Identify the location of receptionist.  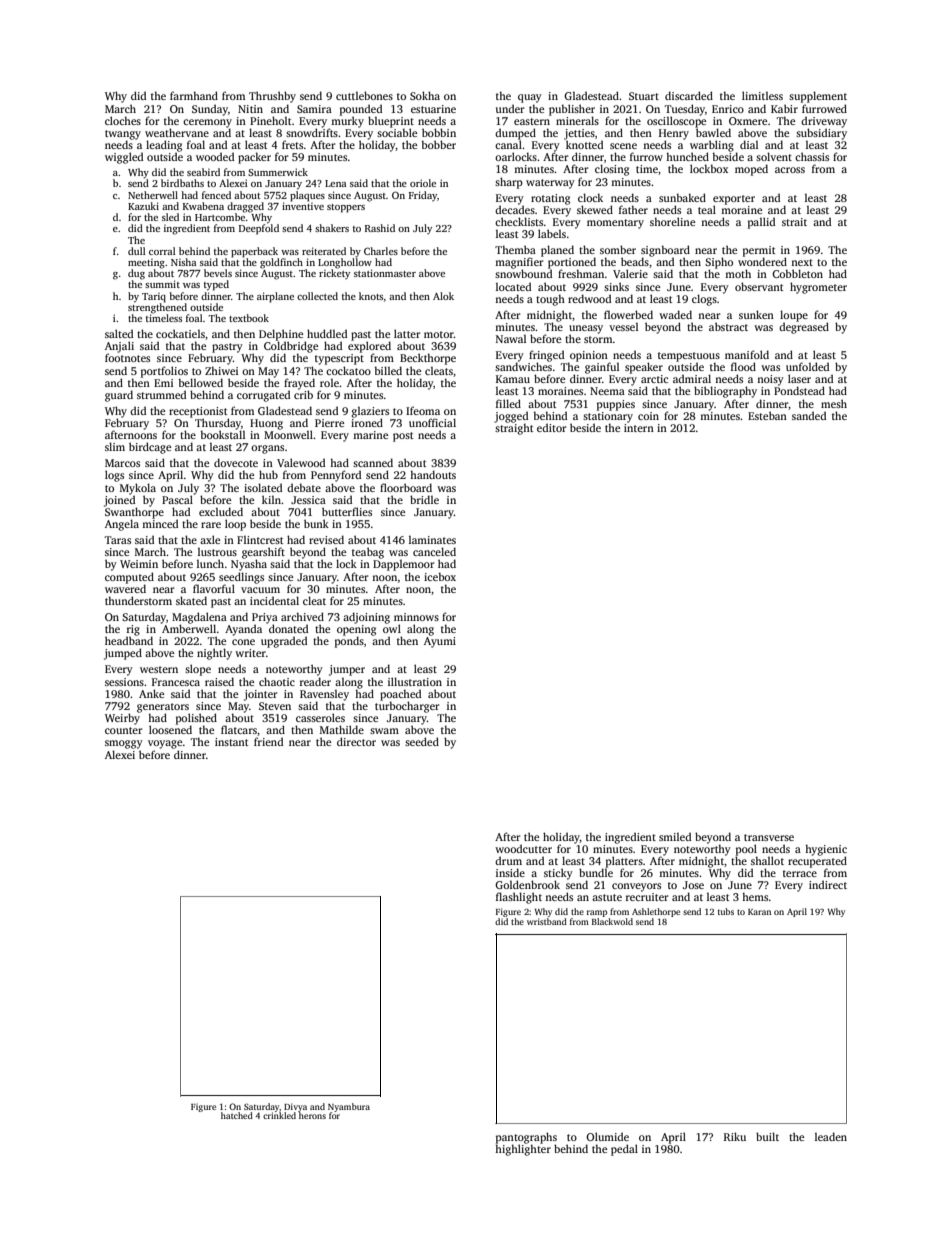
(198, 412).
